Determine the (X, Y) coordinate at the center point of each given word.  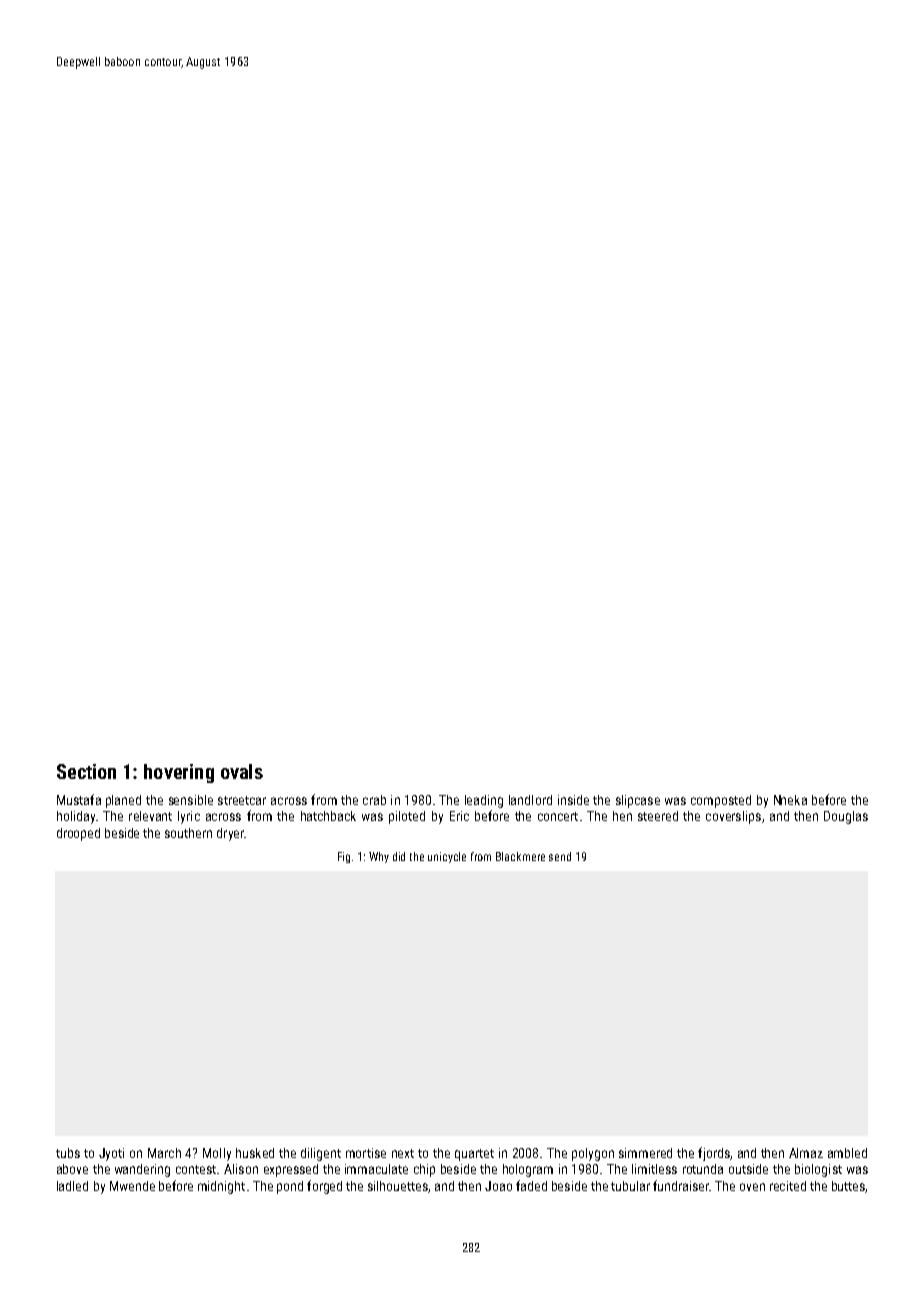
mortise (366, 1153)
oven (752, 1187)
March (164, 1153)
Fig (344, 857)
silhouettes (398, 1186)
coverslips (733, 817)
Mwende (132, 1186)
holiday (76, 817)
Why (379, 857)
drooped (78, 834)
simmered (645, 1153)
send (560, 856)
